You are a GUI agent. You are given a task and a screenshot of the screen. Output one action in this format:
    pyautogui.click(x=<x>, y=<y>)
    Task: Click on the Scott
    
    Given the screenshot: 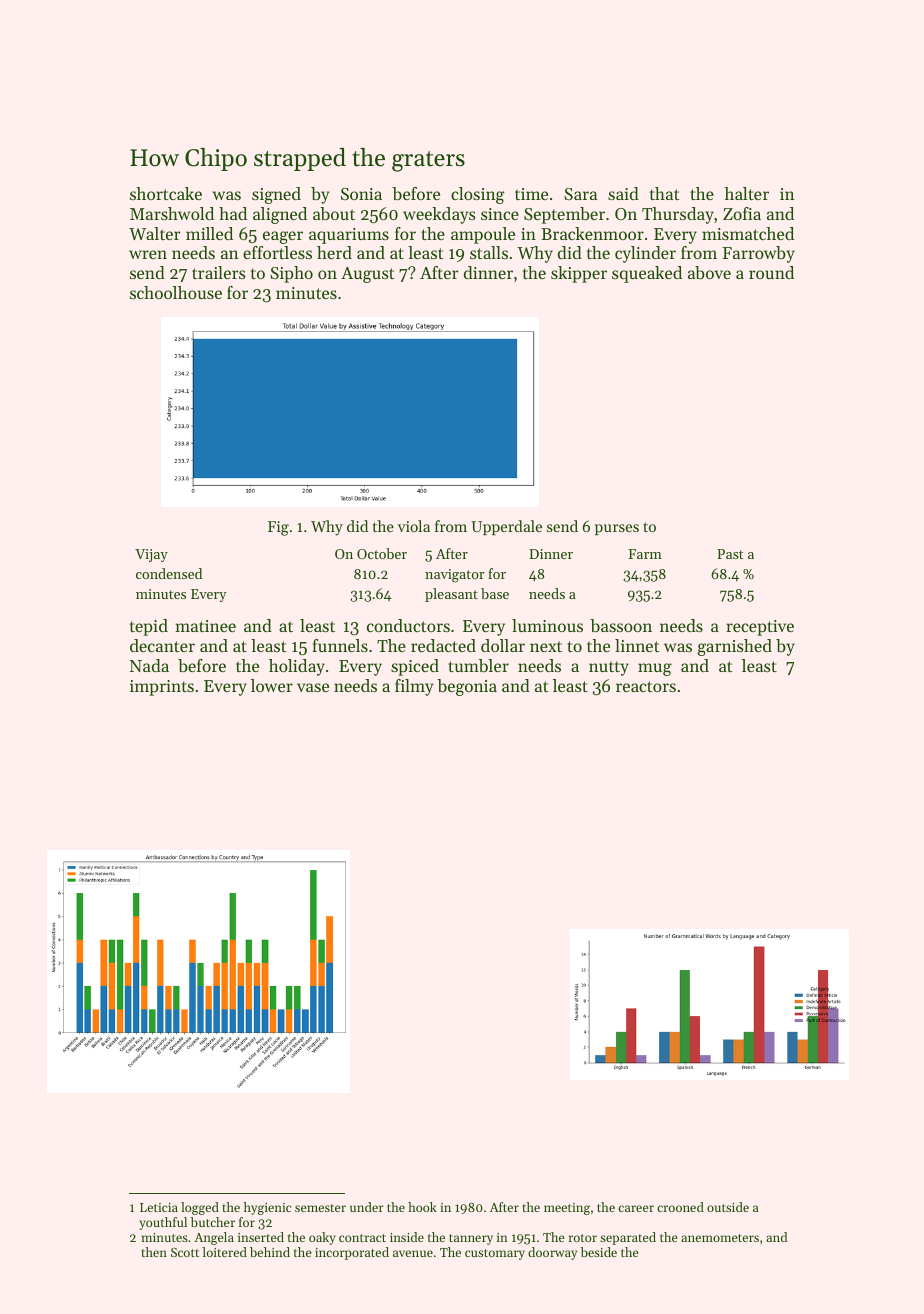 What is the action you would take?
    pyautogui.click(x=185, y=1252)
